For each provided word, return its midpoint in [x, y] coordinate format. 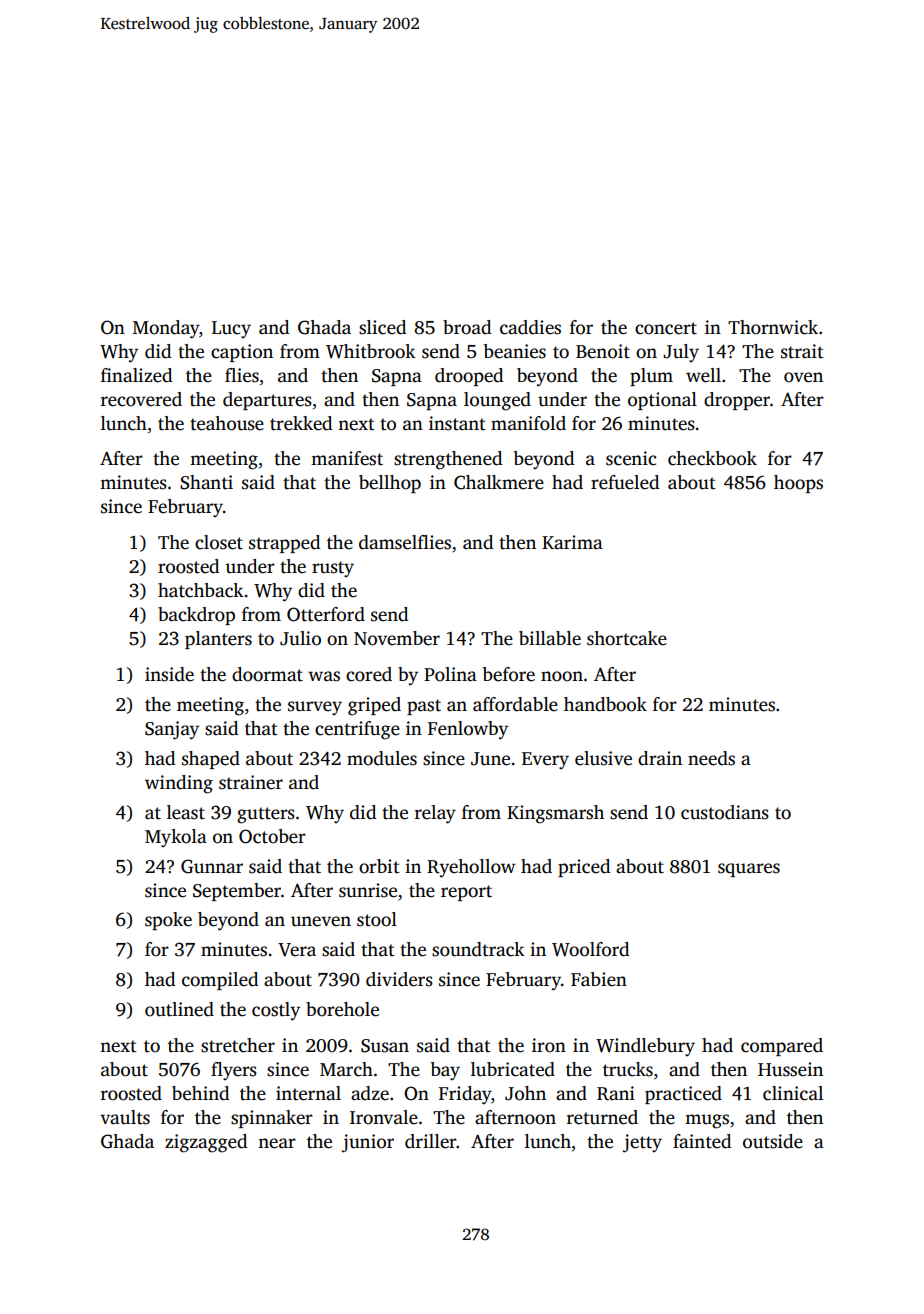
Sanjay [172, 730]
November [397, 638]
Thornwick [773, 327]
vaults [125, 1117]
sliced [383, 327]
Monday [166, 329]
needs [711, 758]
